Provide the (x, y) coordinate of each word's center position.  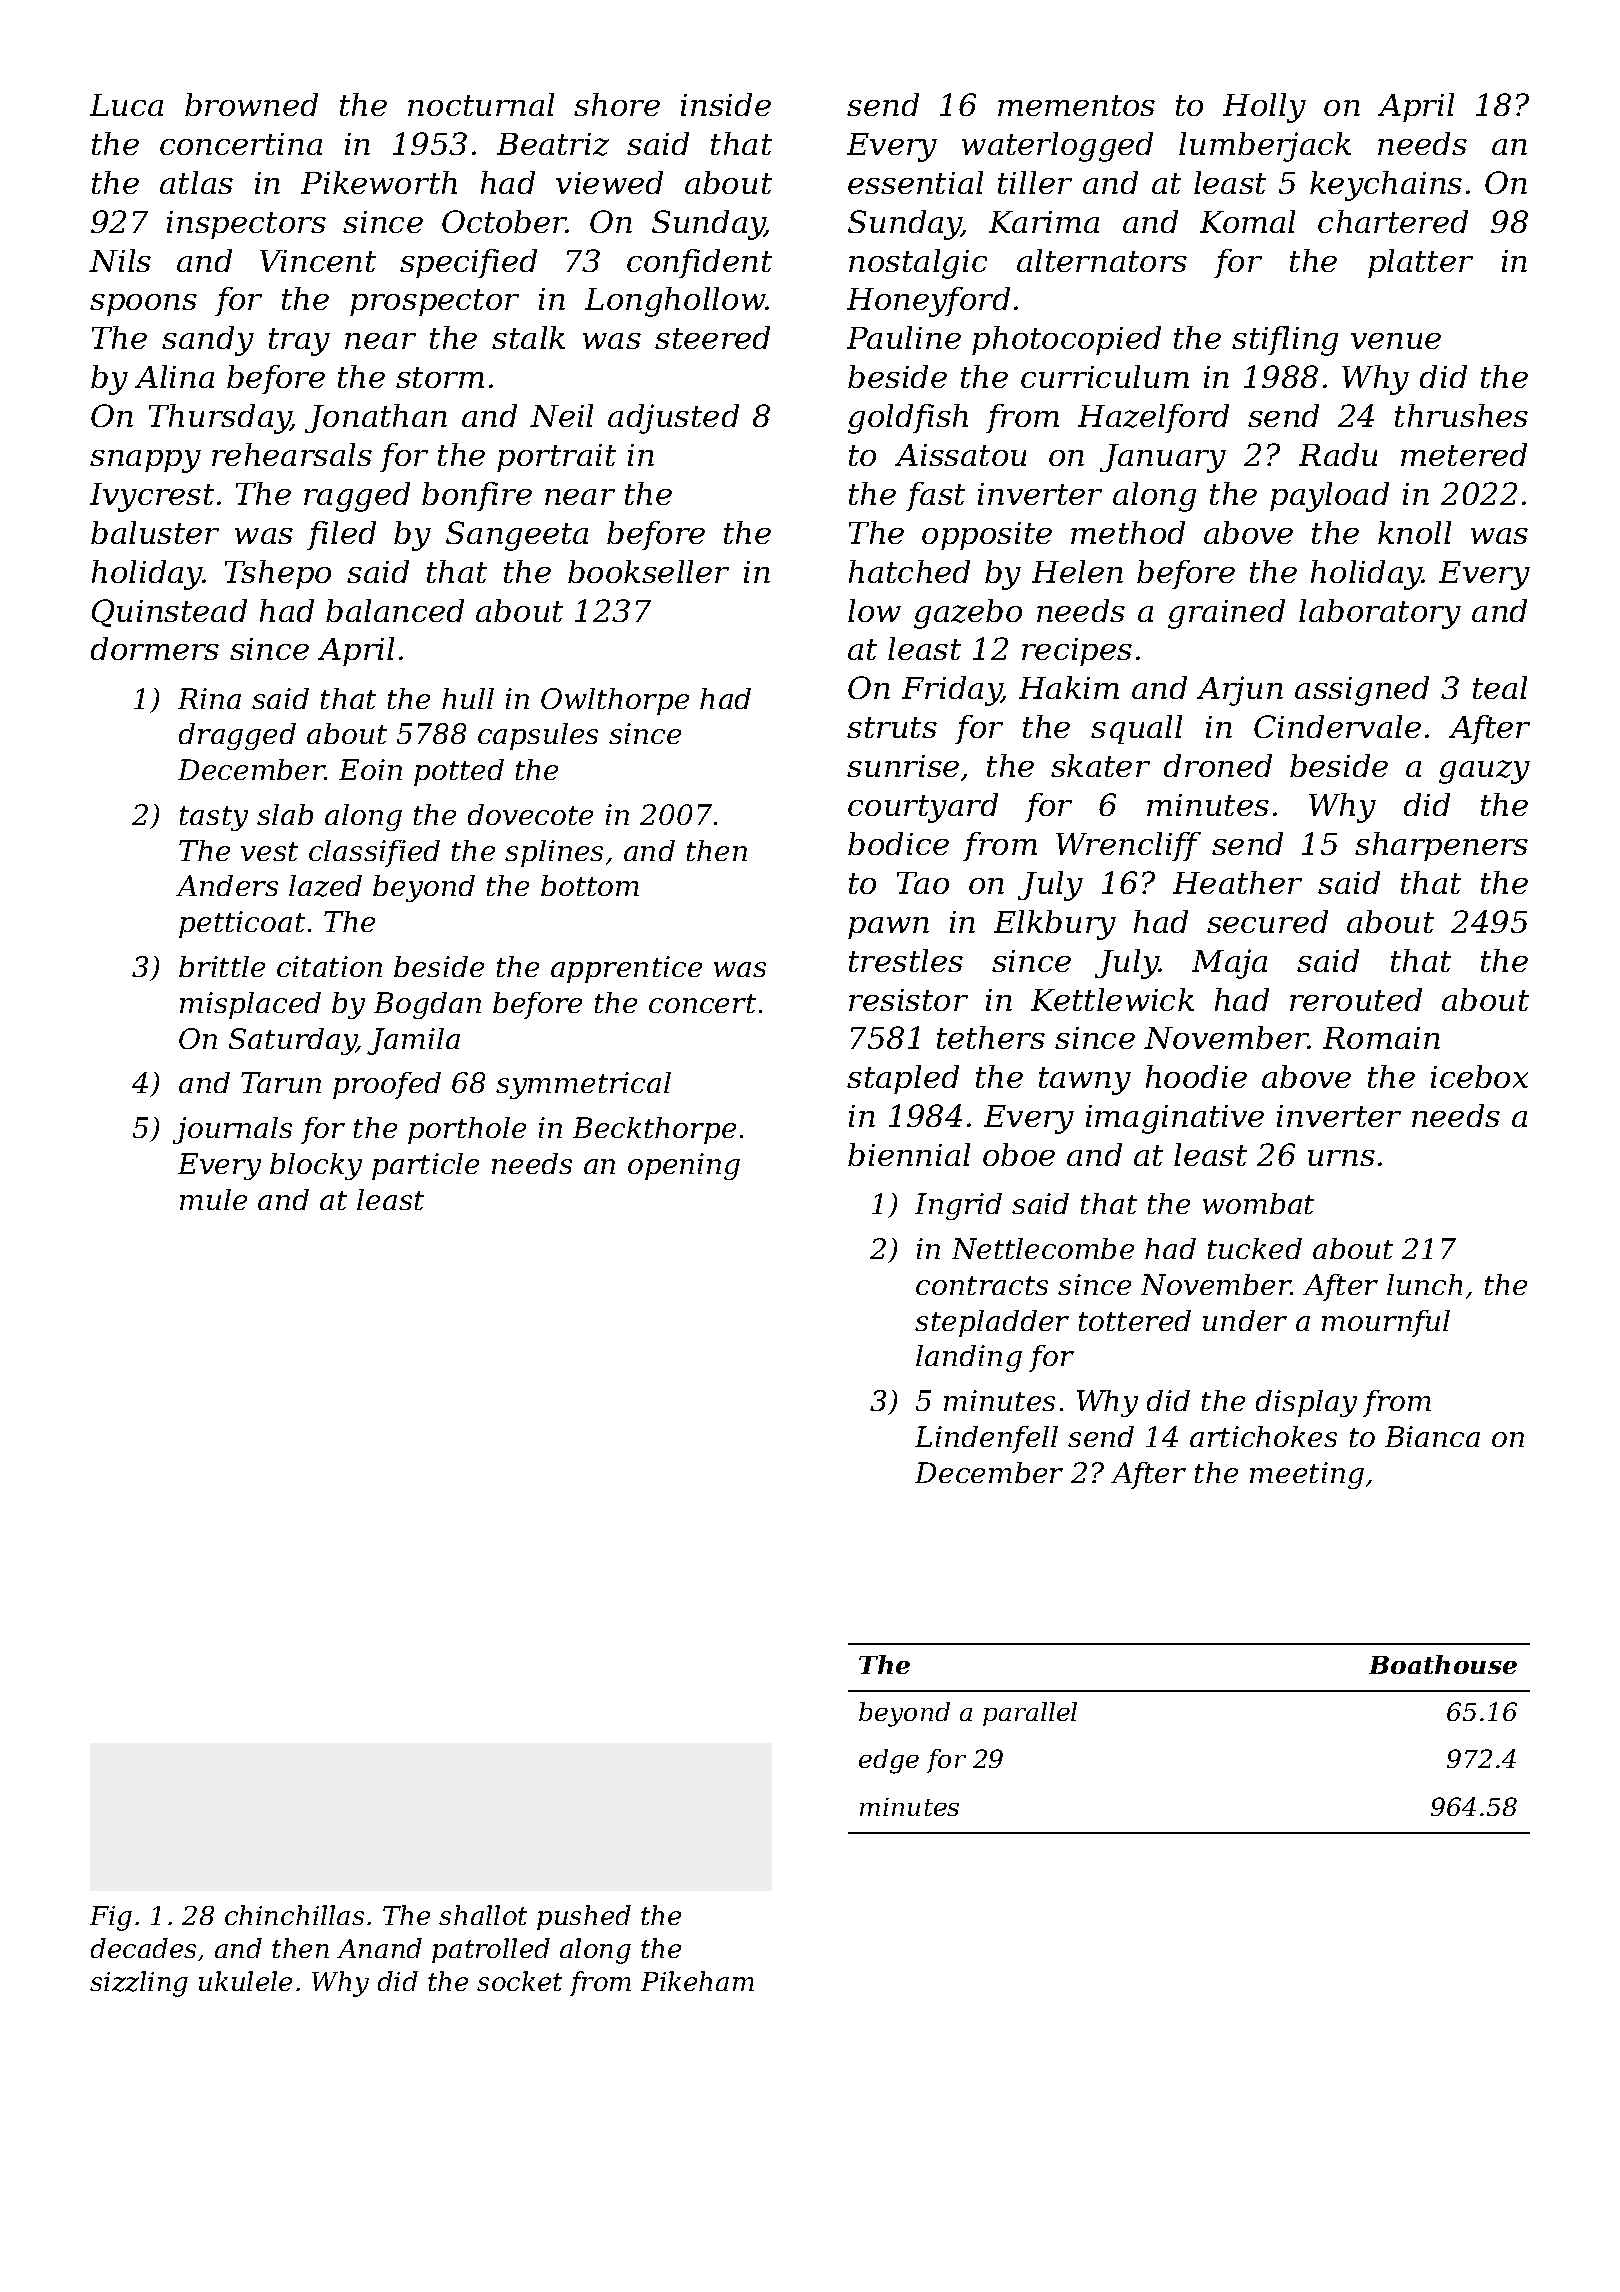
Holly (1264, 108)
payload (1329, 497)
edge (889, 1761)
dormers (155, 648)
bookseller (648, 571)
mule (213, 1199)
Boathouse (1443, 1664)
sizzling (139, 1984)
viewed (609, 182)
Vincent (318, 261)
